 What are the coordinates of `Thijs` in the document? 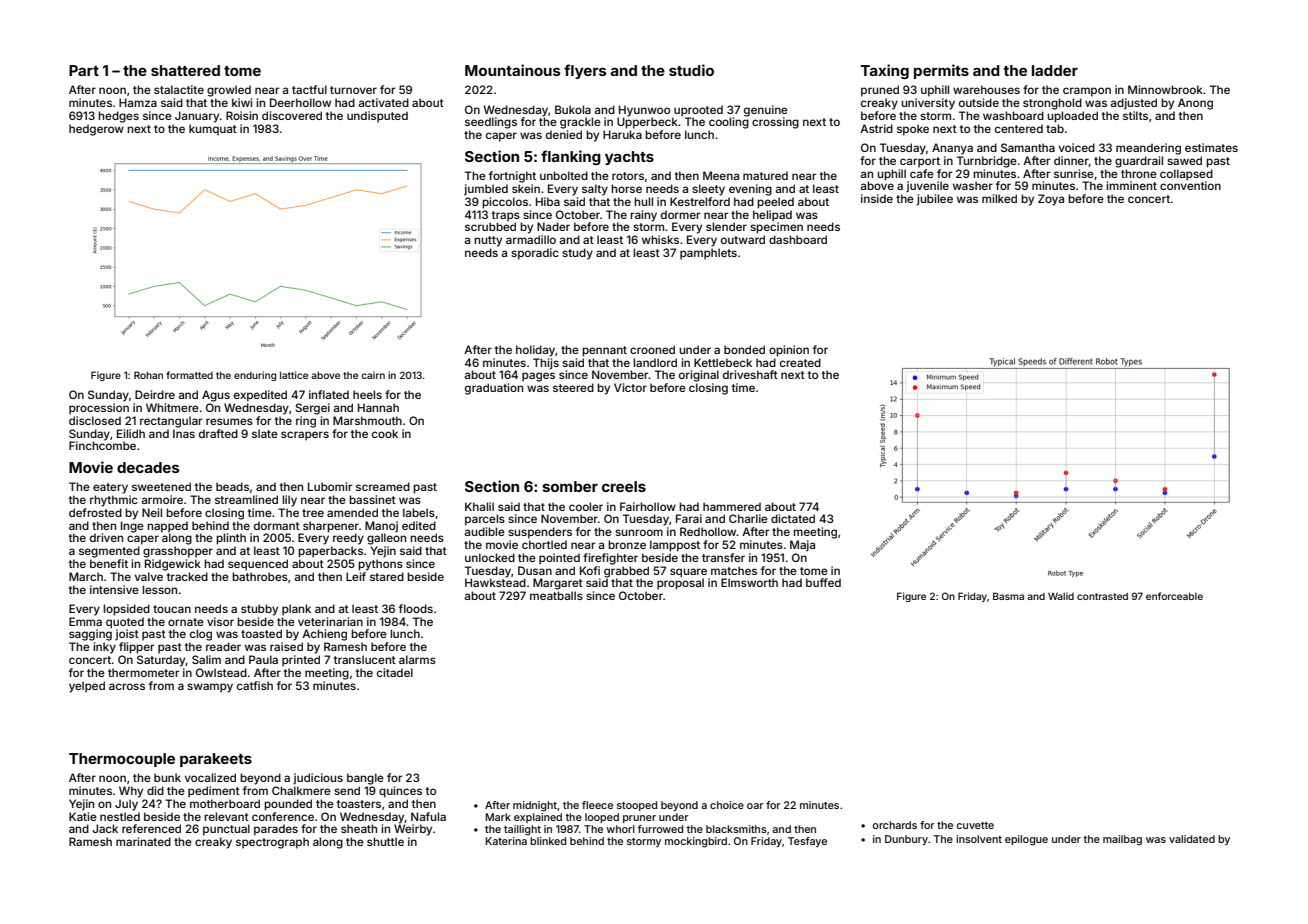 It's located at (546, 364).
